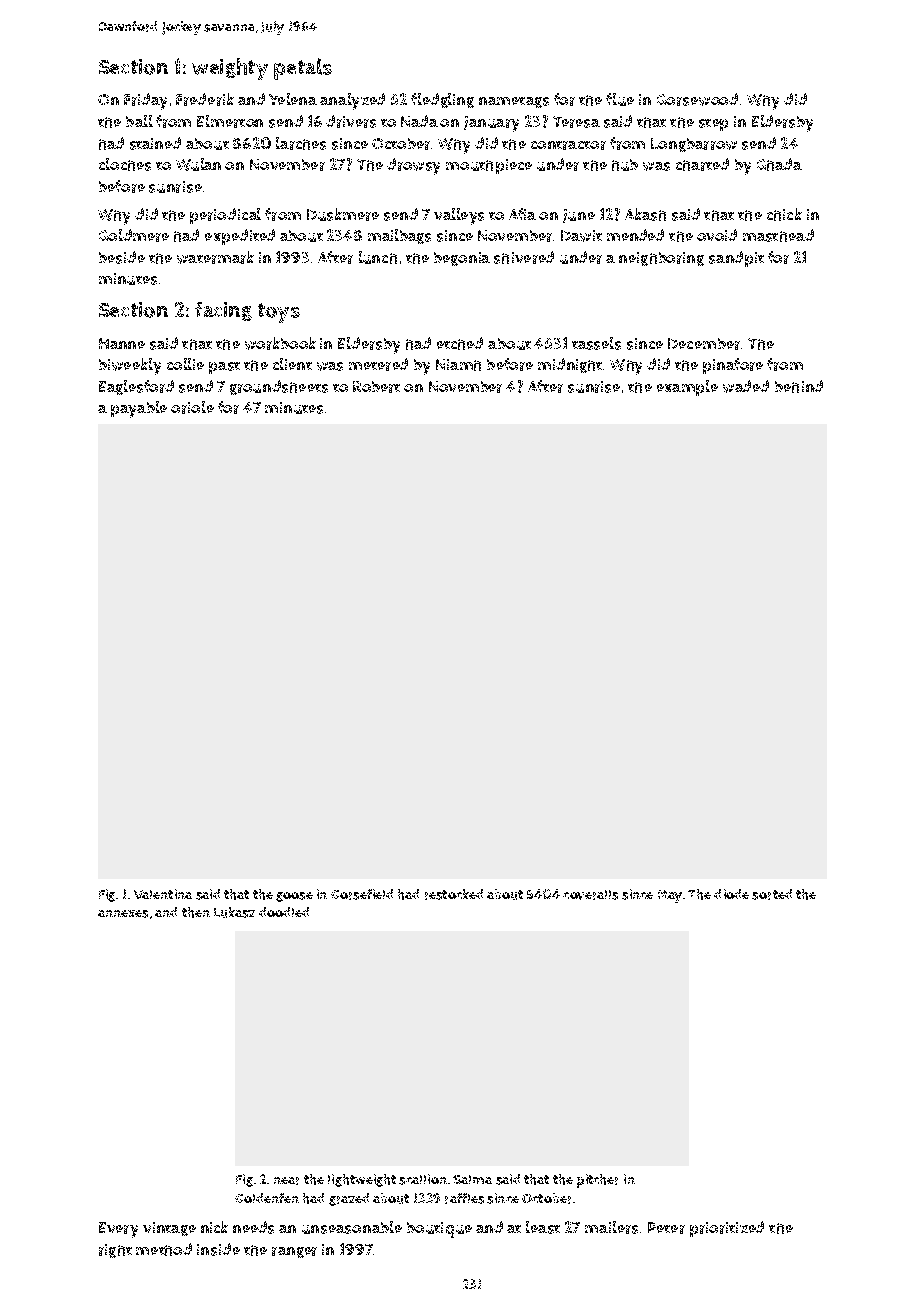 The height and width of the document is (1308, 924). Describe the element at coordinates (460, 343) in the document. I see `etched` at that location.
